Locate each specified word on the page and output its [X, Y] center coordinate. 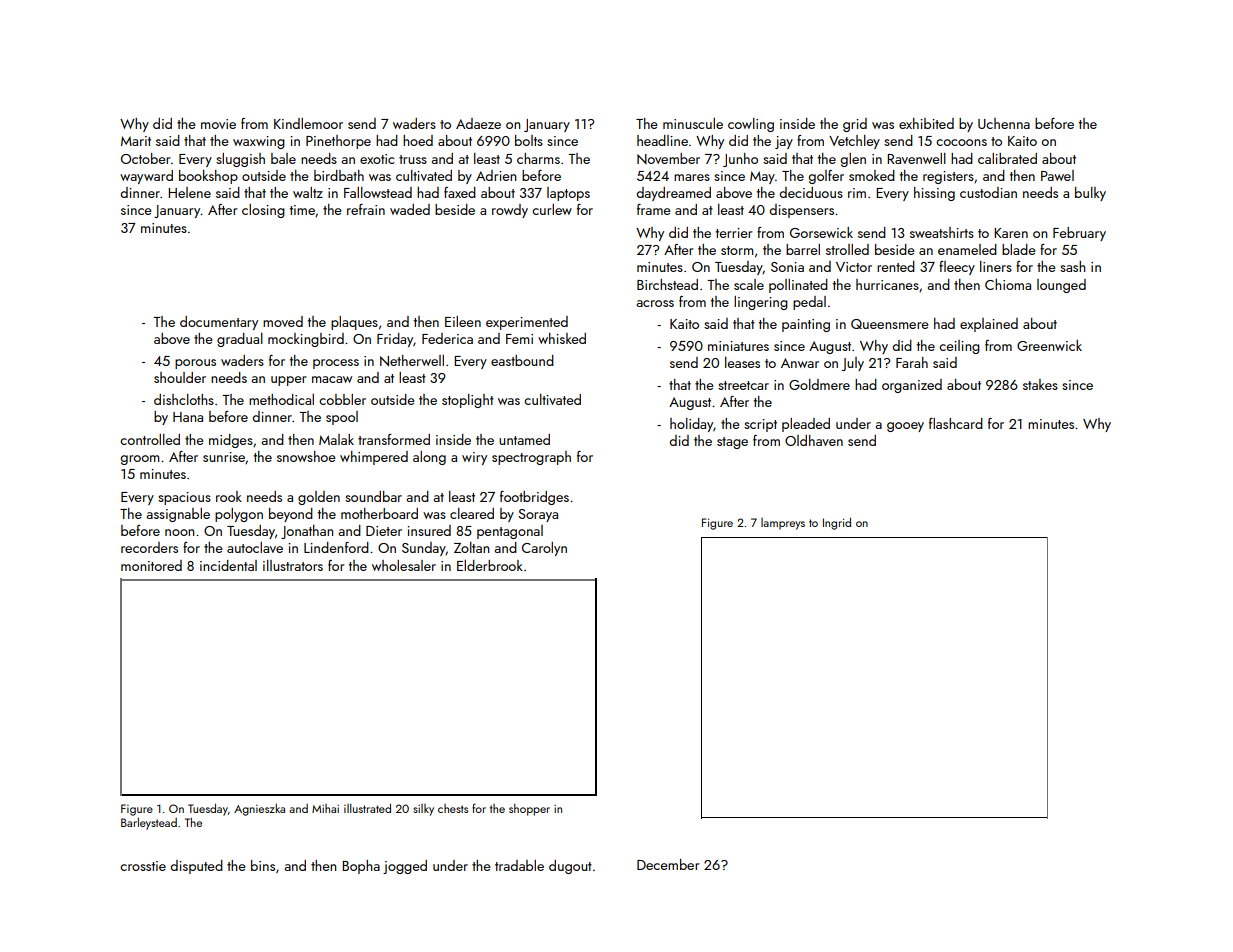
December [668, 864]
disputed [197, 867]
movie [218, 124]
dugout [570, 867]
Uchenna [1004, 123]
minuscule [693, 123]
